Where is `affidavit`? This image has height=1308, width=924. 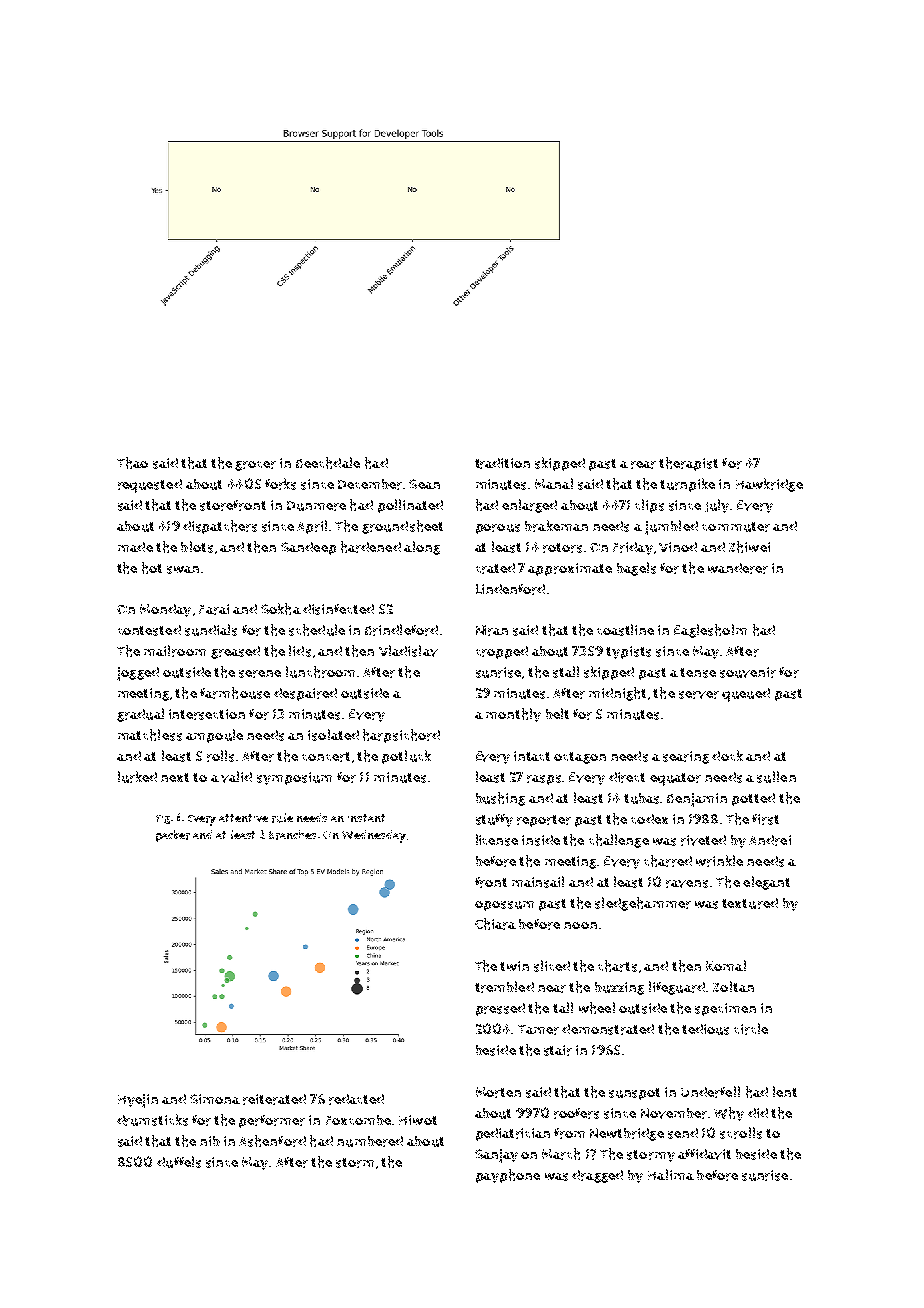
affidavit is located at coordinates (704, 1154).
